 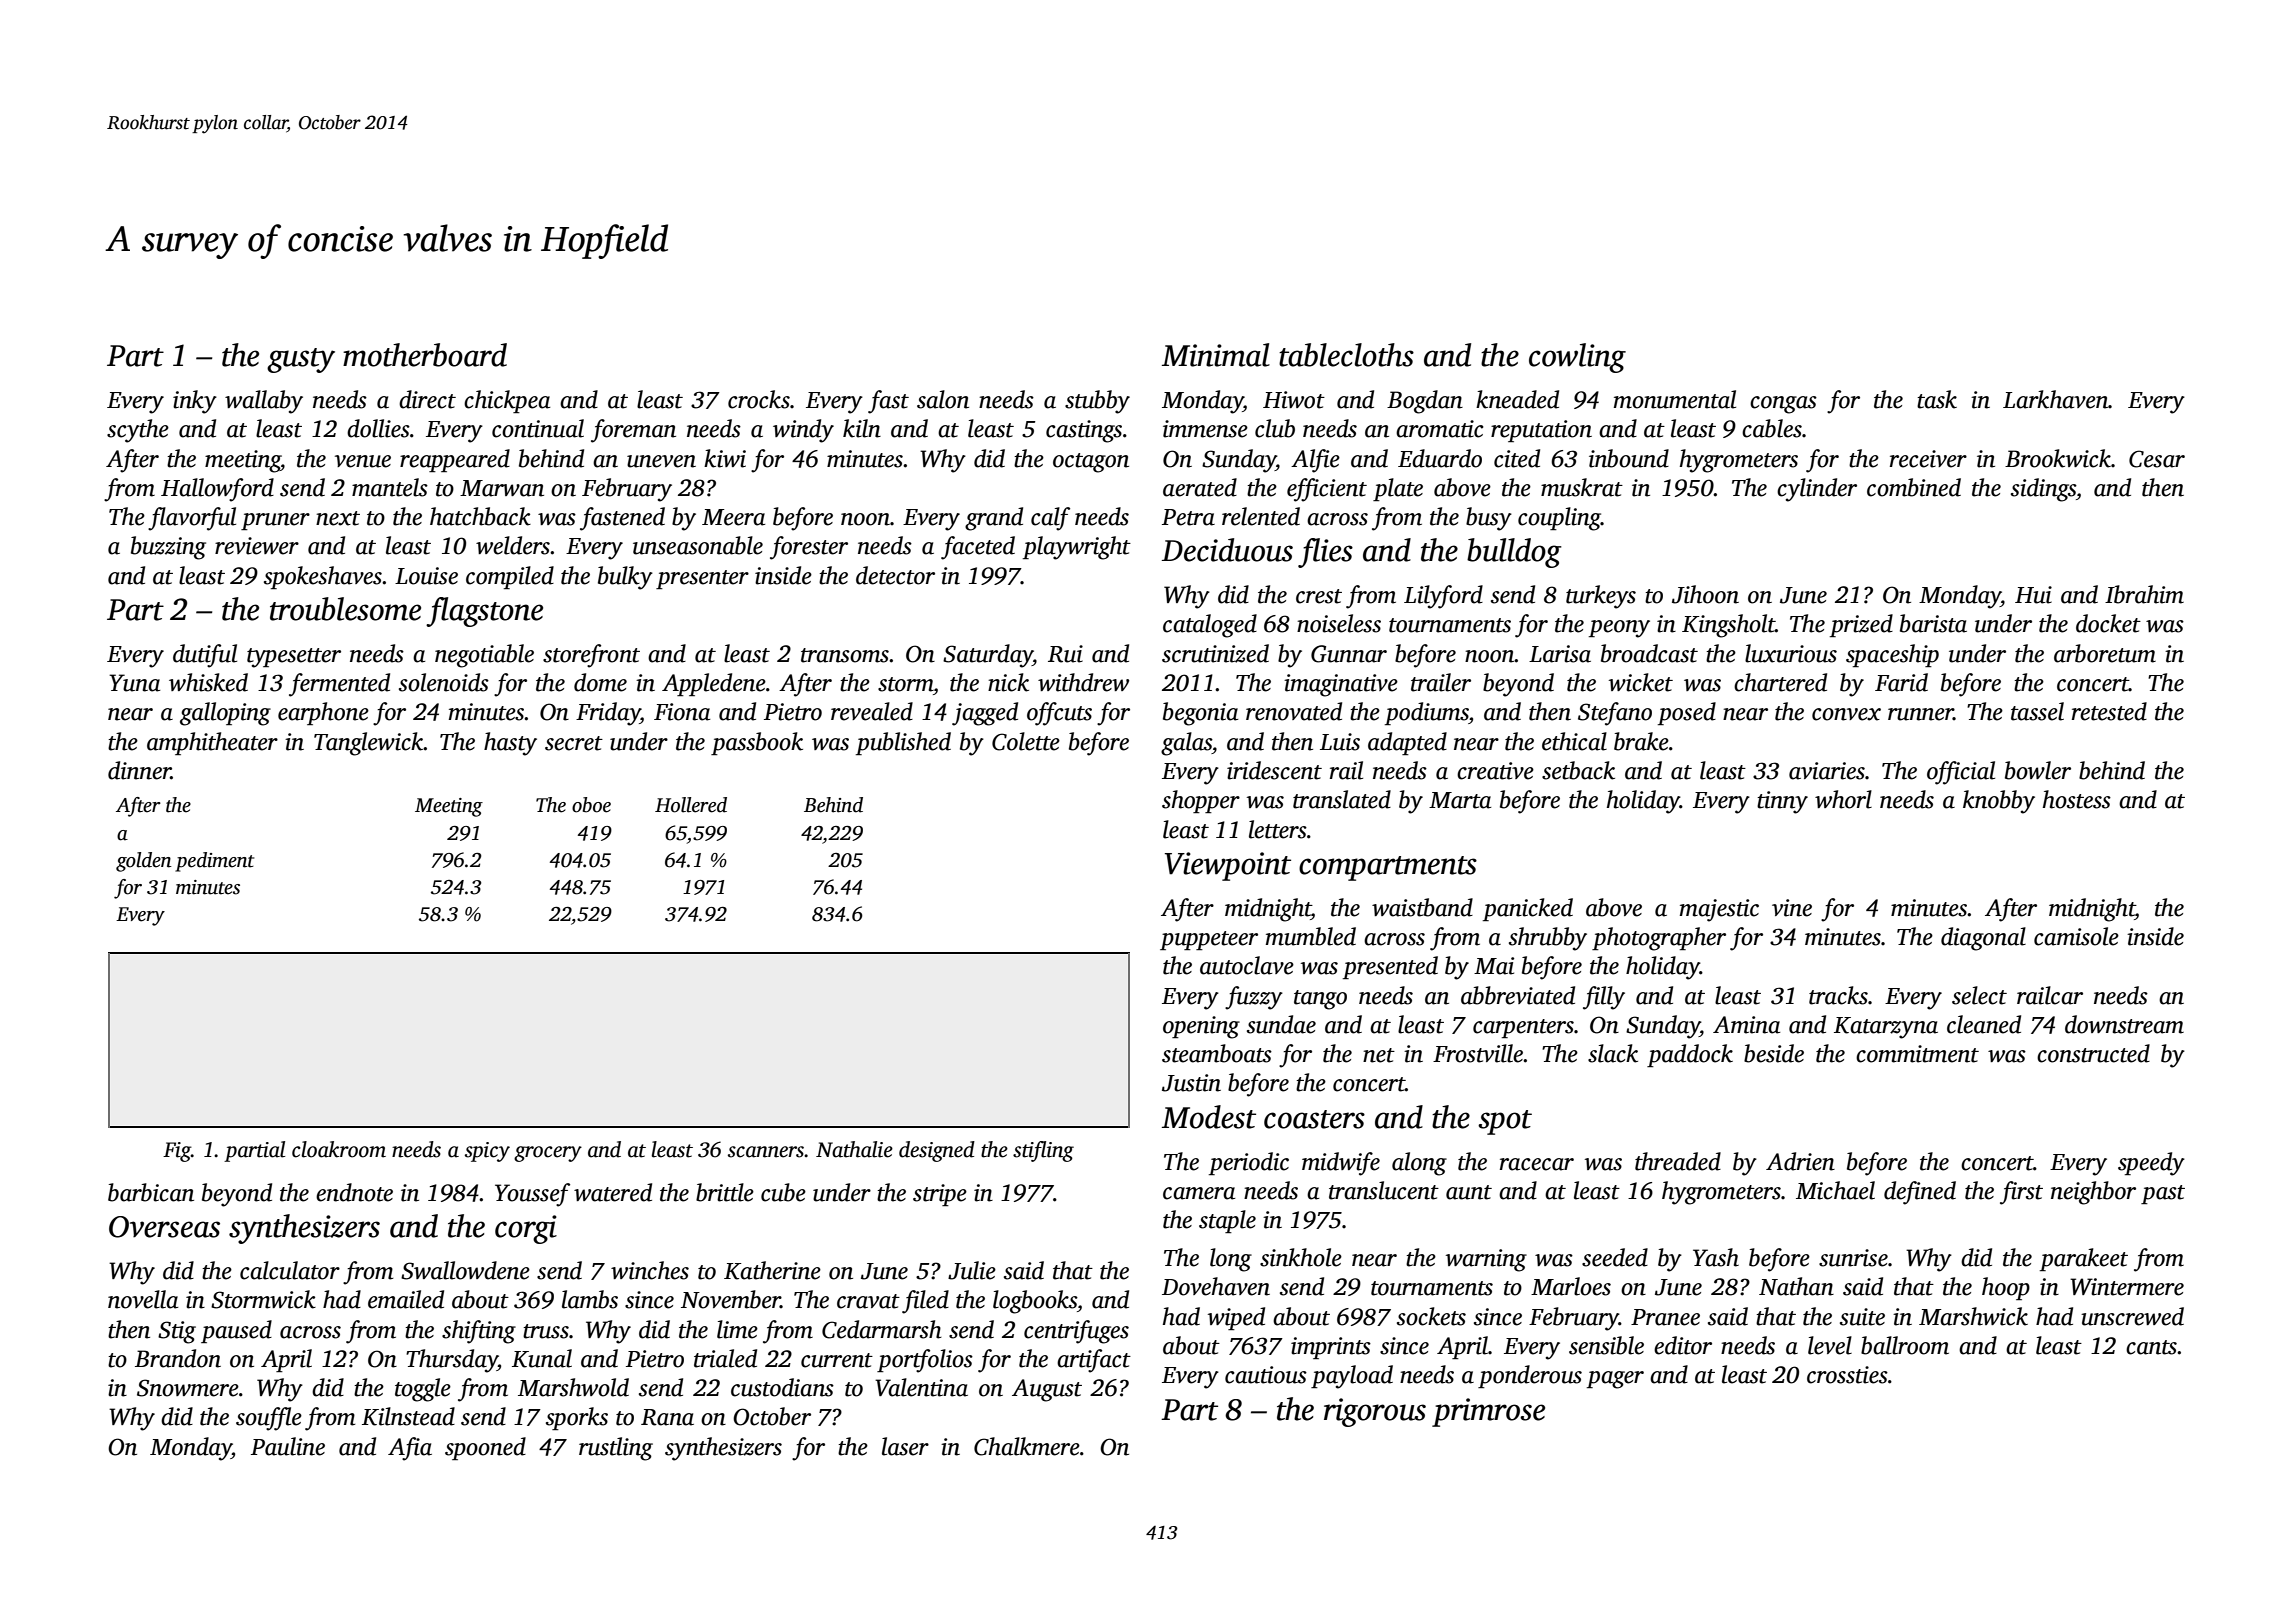 I want to click on oboe, so click(x=591, y=805).
